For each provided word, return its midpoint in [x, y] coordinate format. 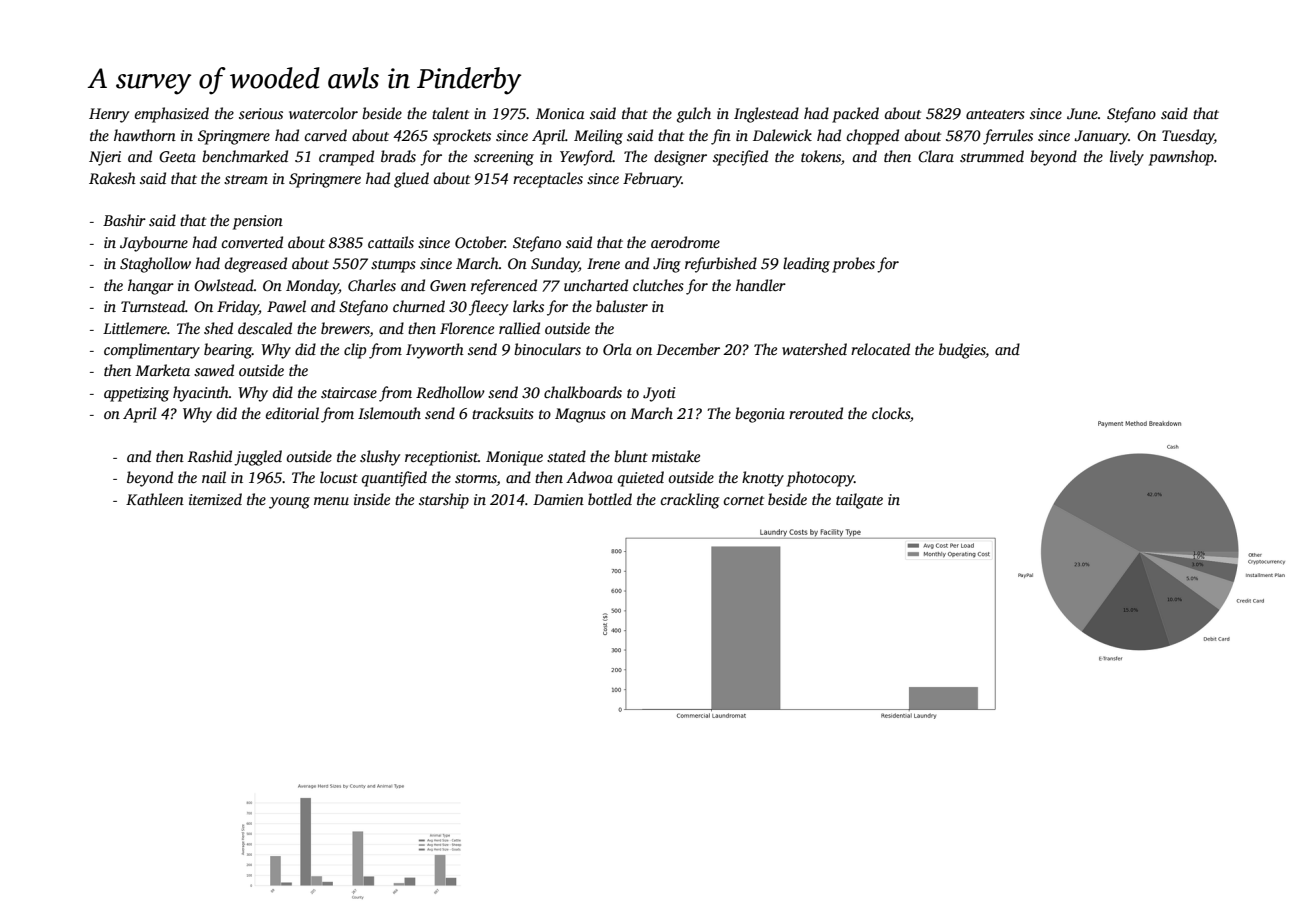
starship [444, 501]
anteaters [995, 114]
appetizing [136, 394]
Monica [560, 113]
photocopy [820, 479]
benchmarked [245, 156]
